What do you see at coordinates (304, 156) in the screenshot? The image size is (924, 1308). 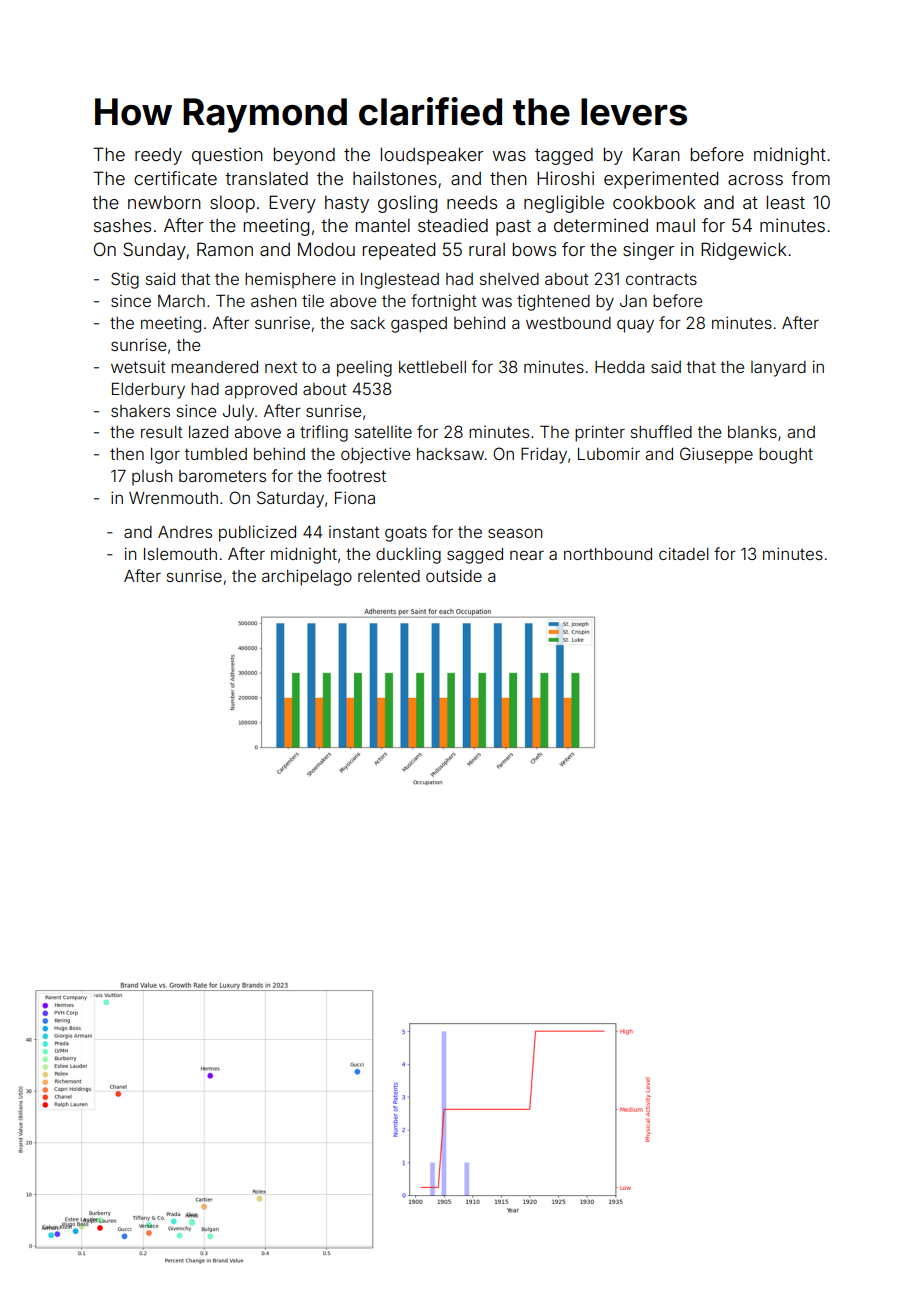 I see `beyond` at bounding box center [304, 156].
